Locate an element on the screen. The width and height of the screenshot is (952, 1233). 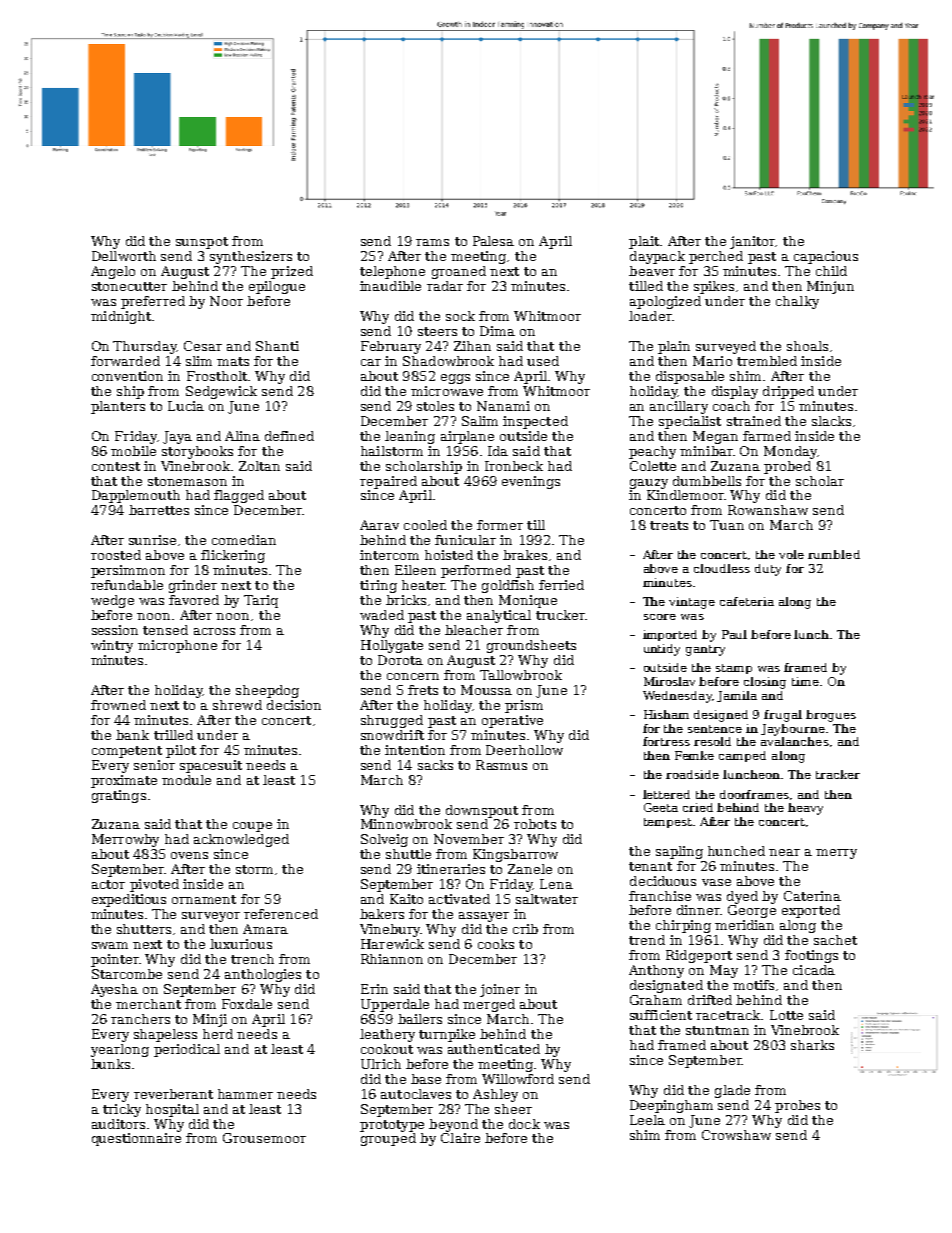
shrugged is located at coordinates (392, 721).
